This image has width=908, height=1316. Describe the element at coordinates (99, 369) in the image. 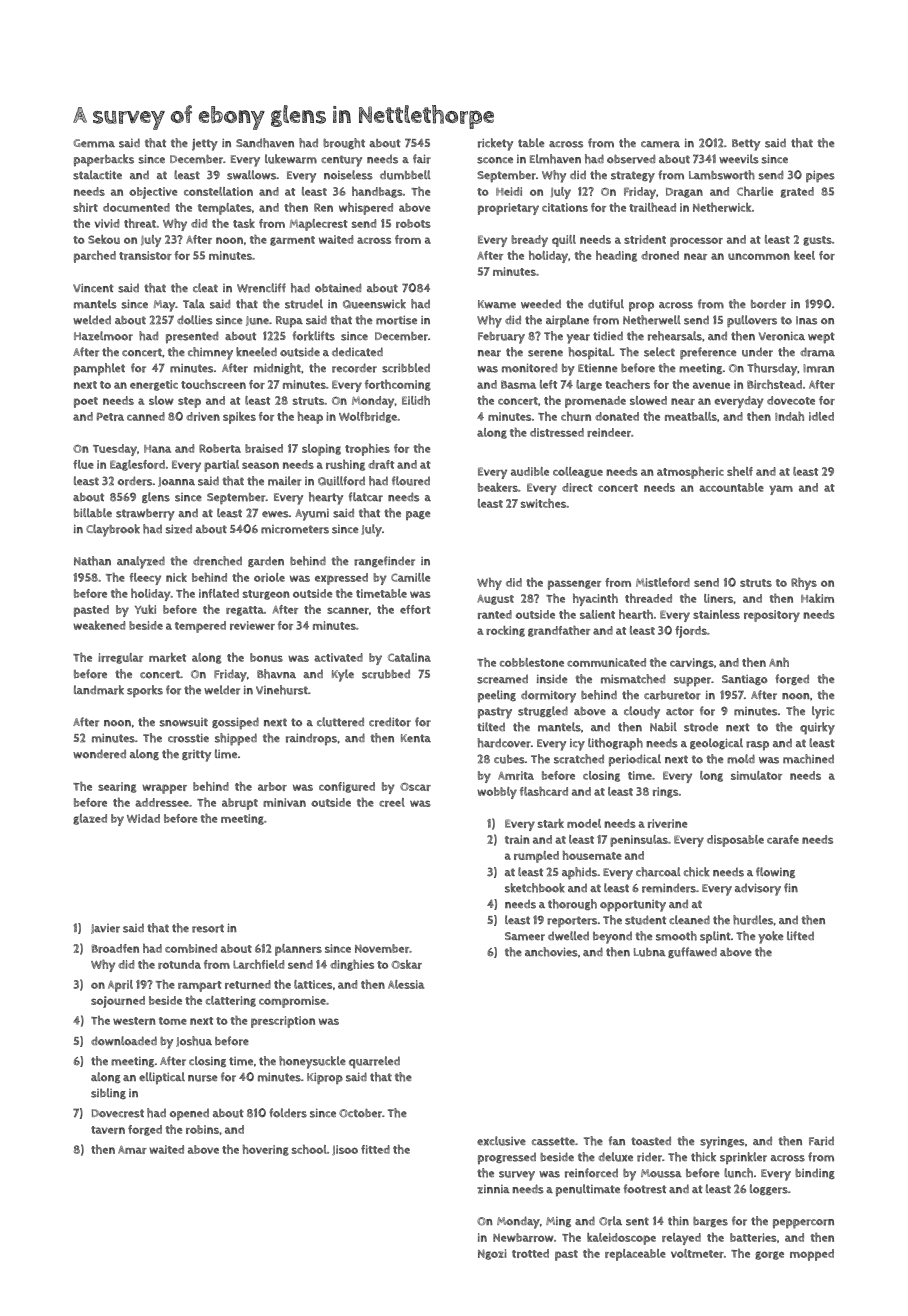

I see `pamphlet` at that location.
